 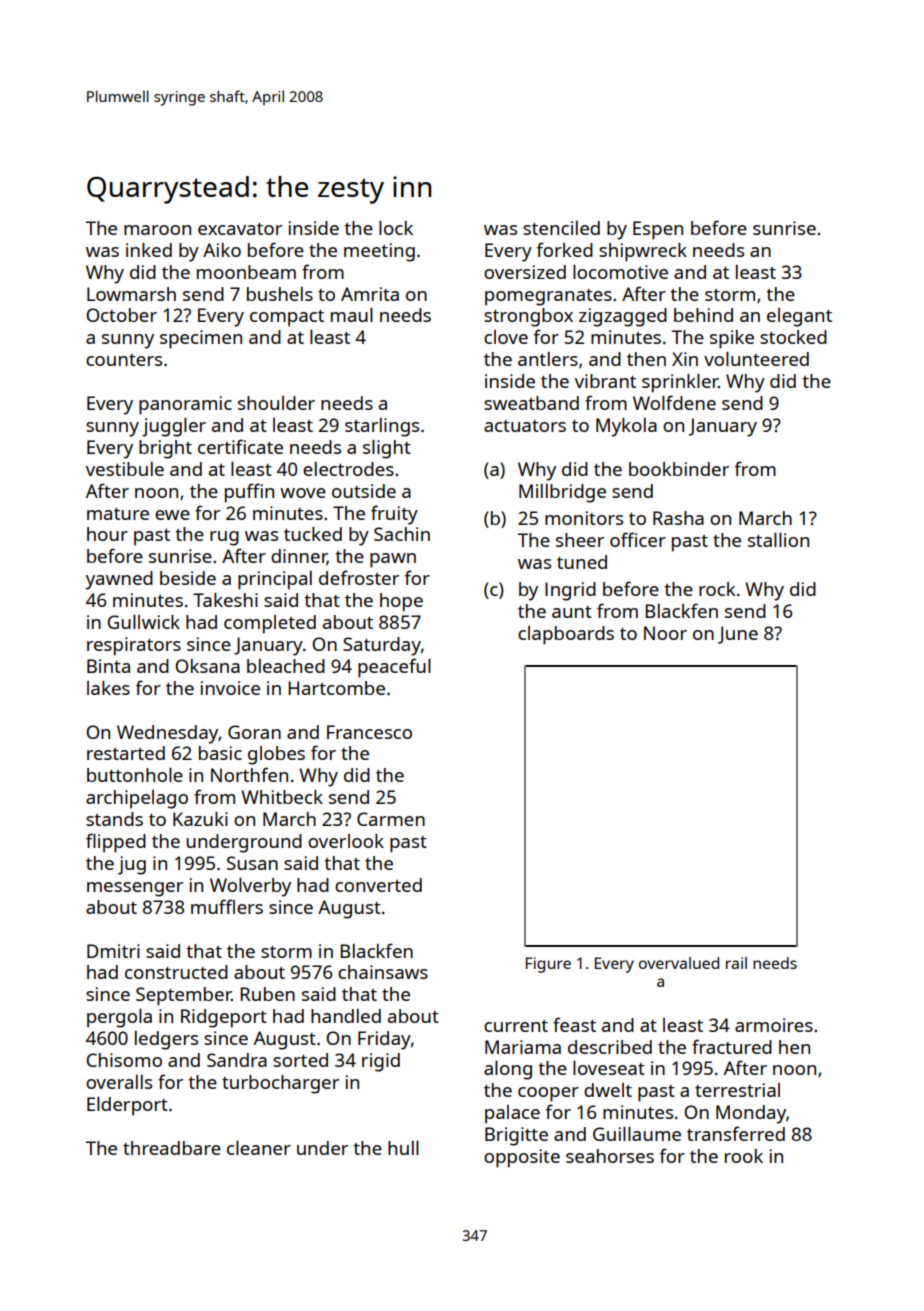 What do you see at coordinates (736, 963) in the screenshot?
I see `rail` at bounding box center [736, 963].
